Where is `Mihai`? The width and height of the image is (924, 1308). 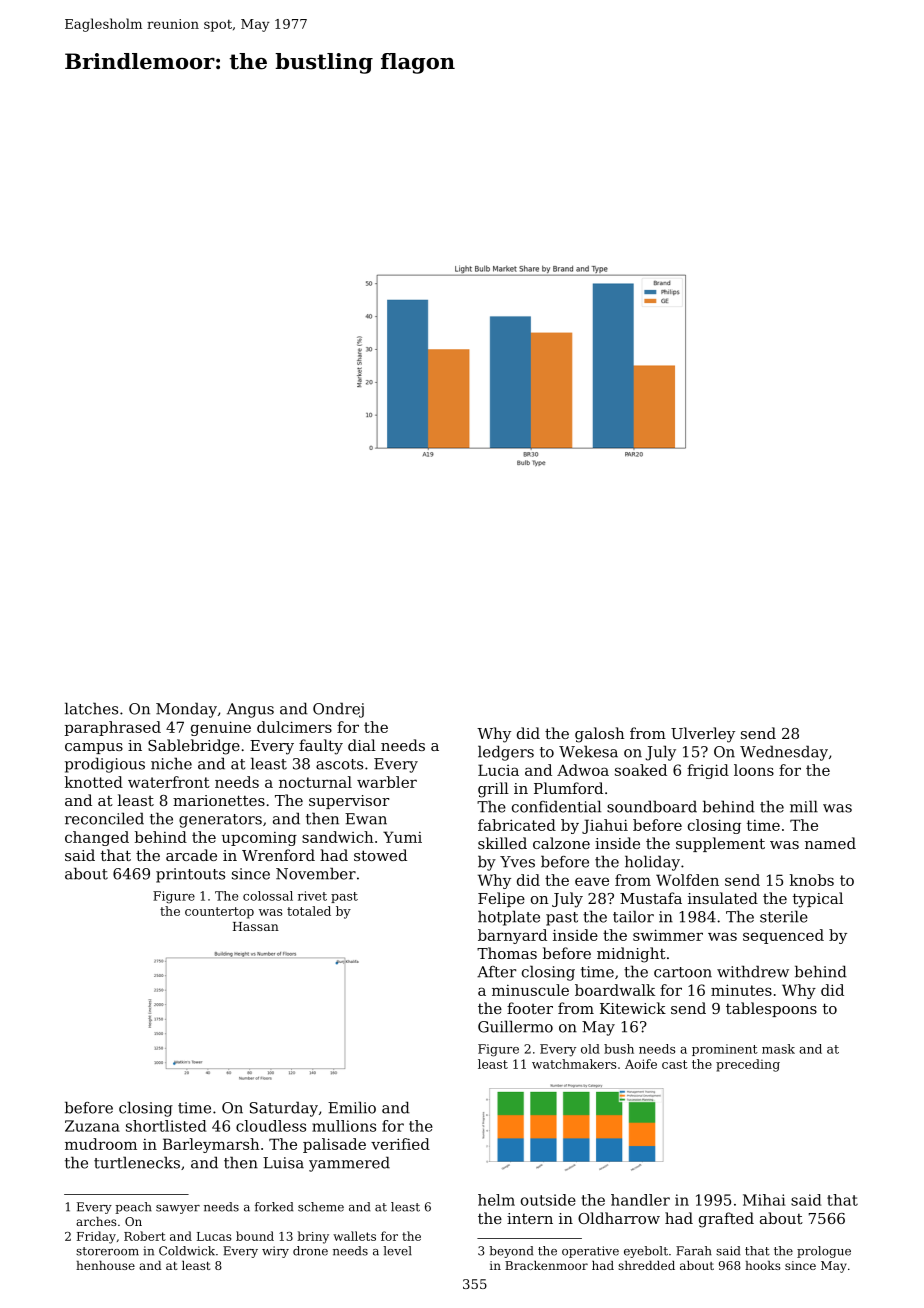
Mihai is located at coordinates (764, 1200).
